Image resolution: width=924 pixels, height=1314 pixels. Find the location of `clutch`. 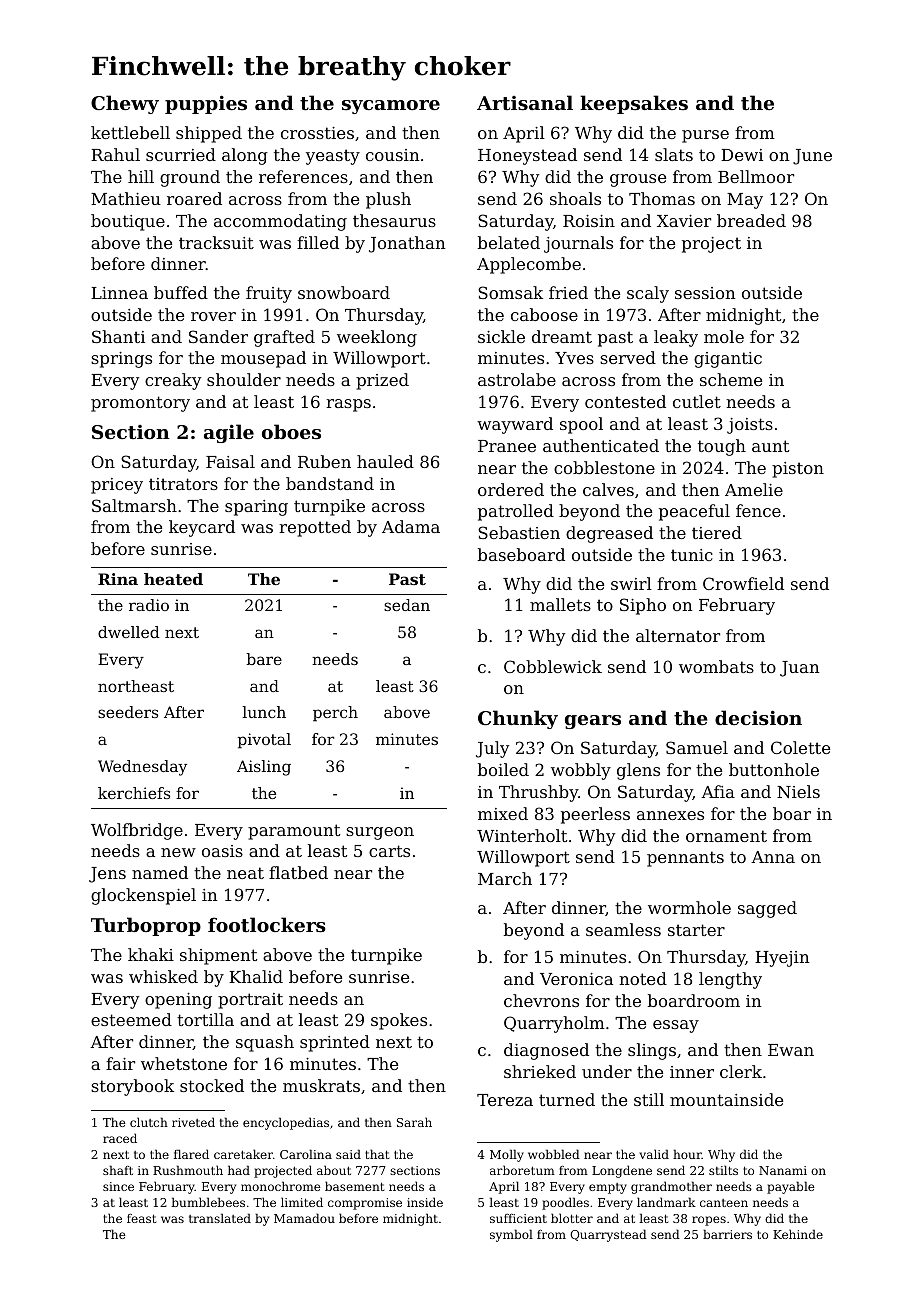

clutch is located at coordinates (149, 1122).
